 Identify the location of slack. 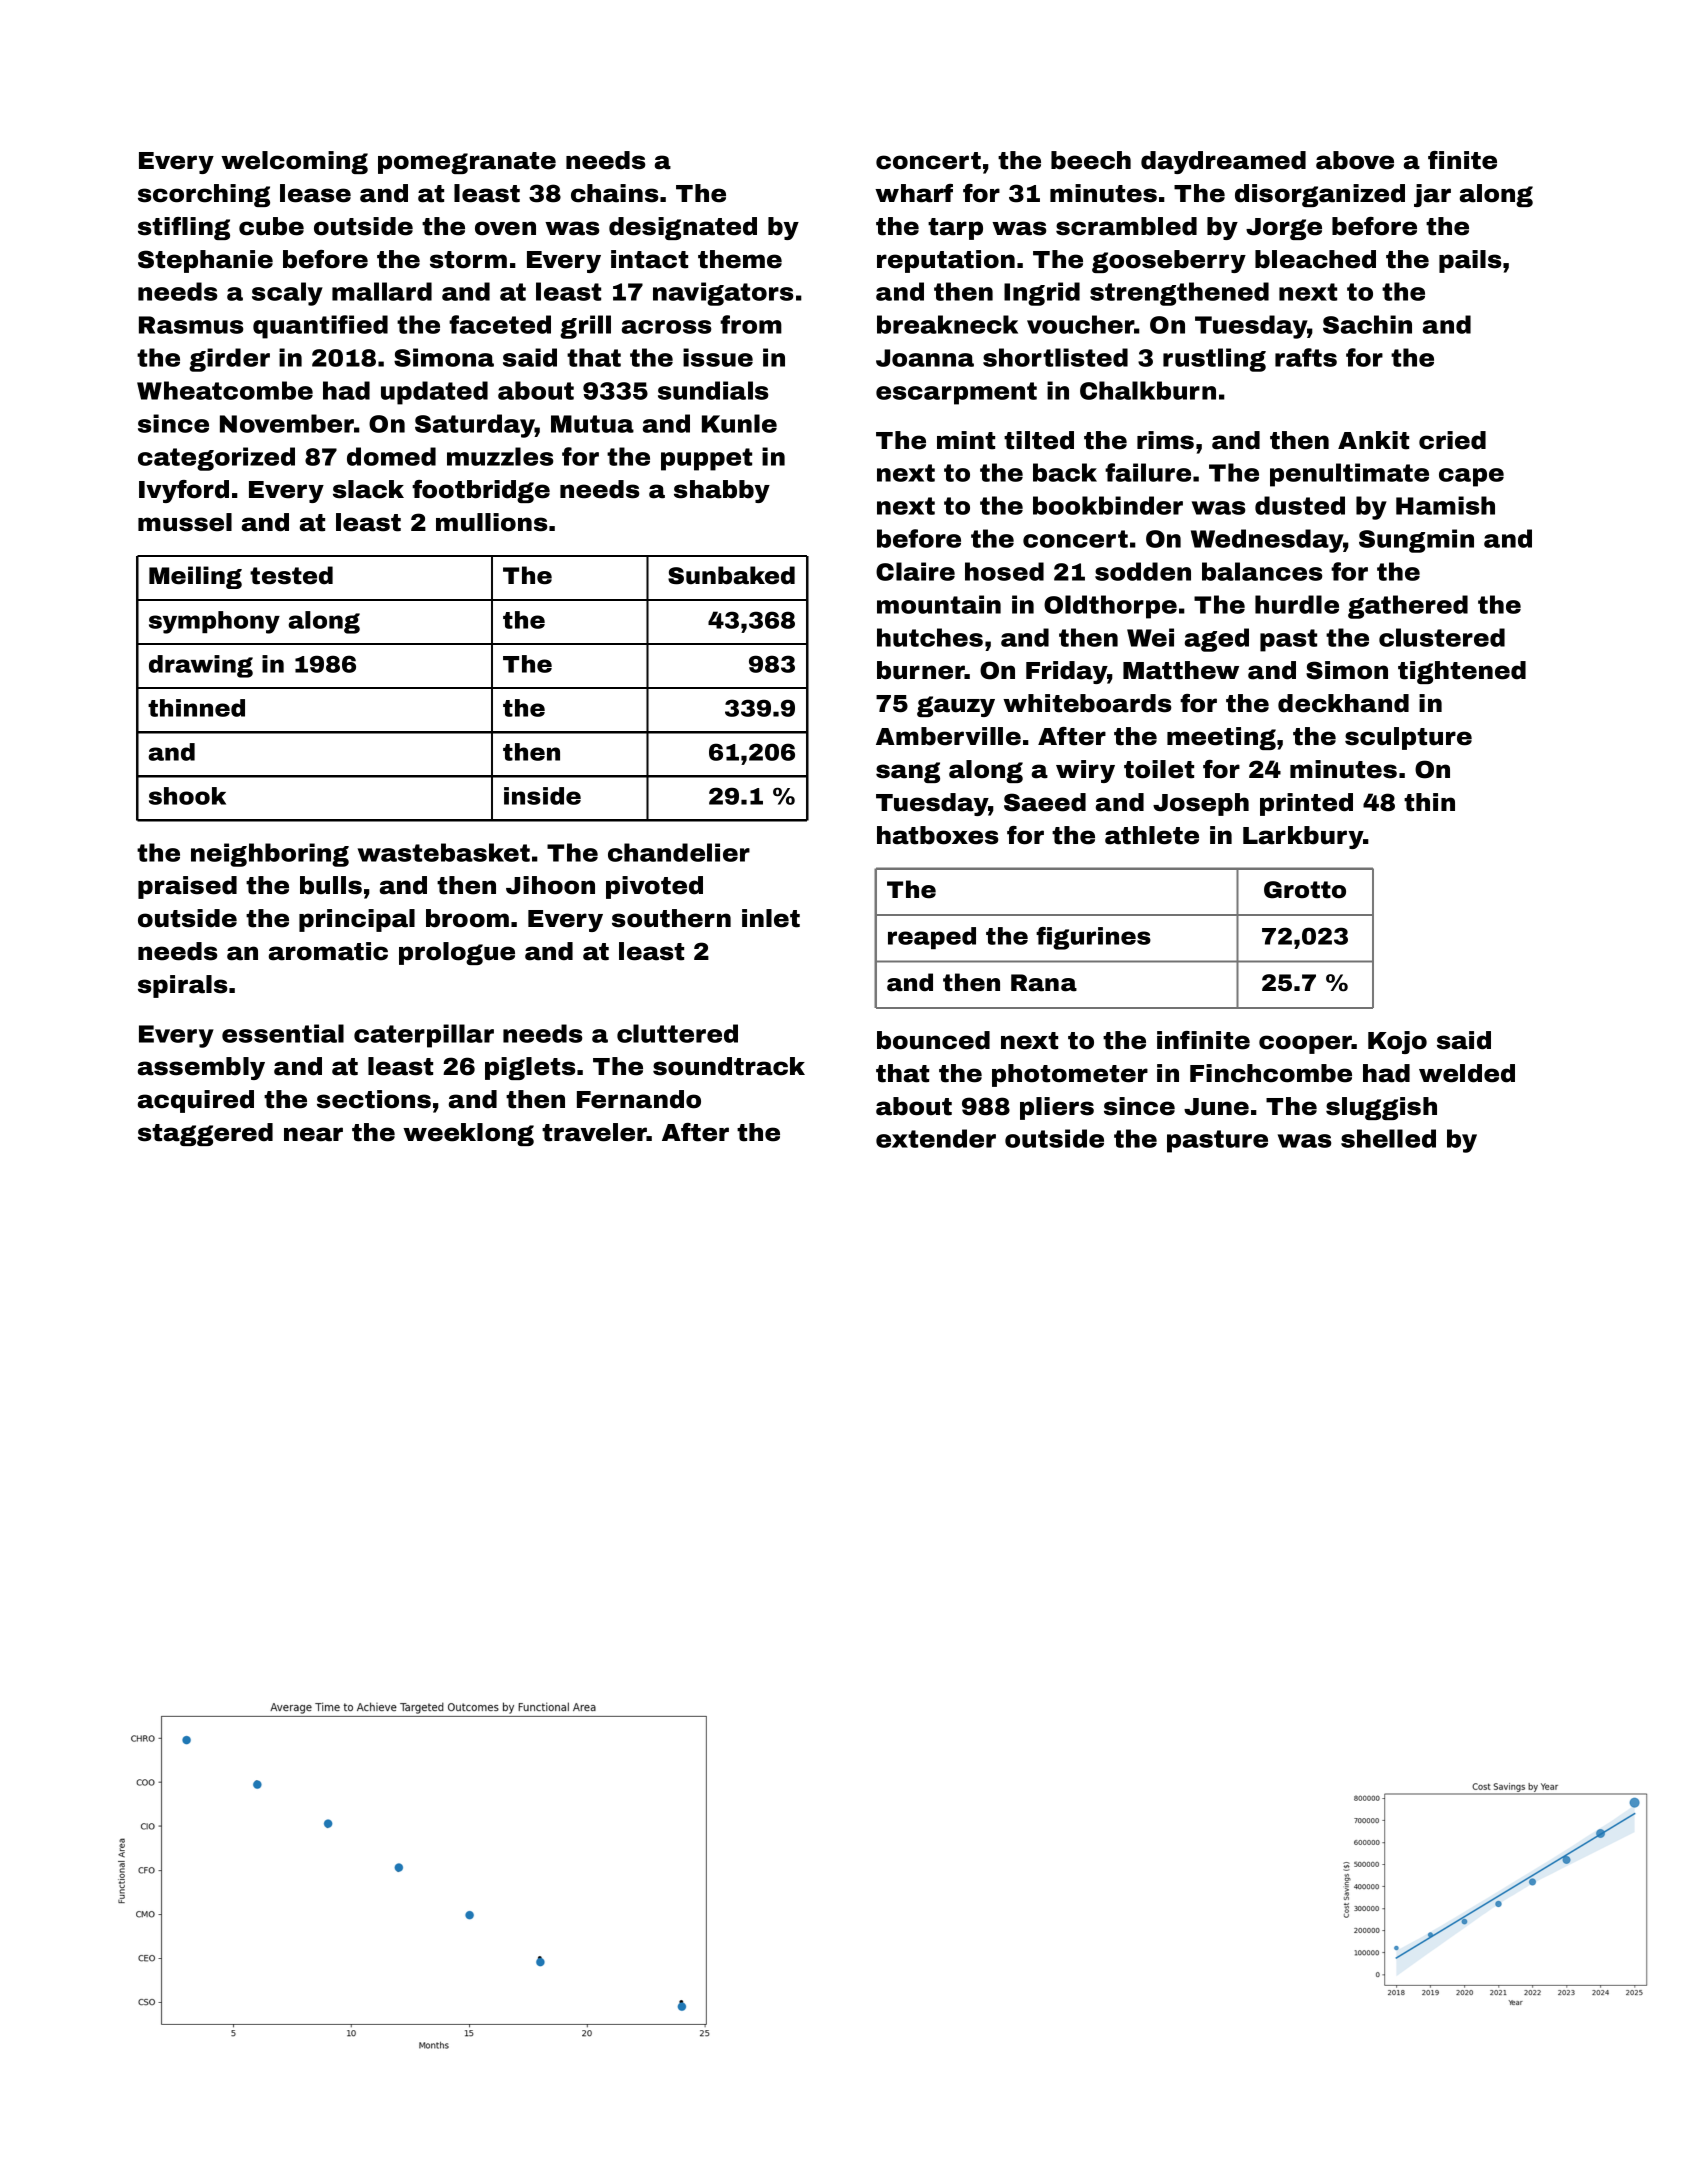
(368, 489).
